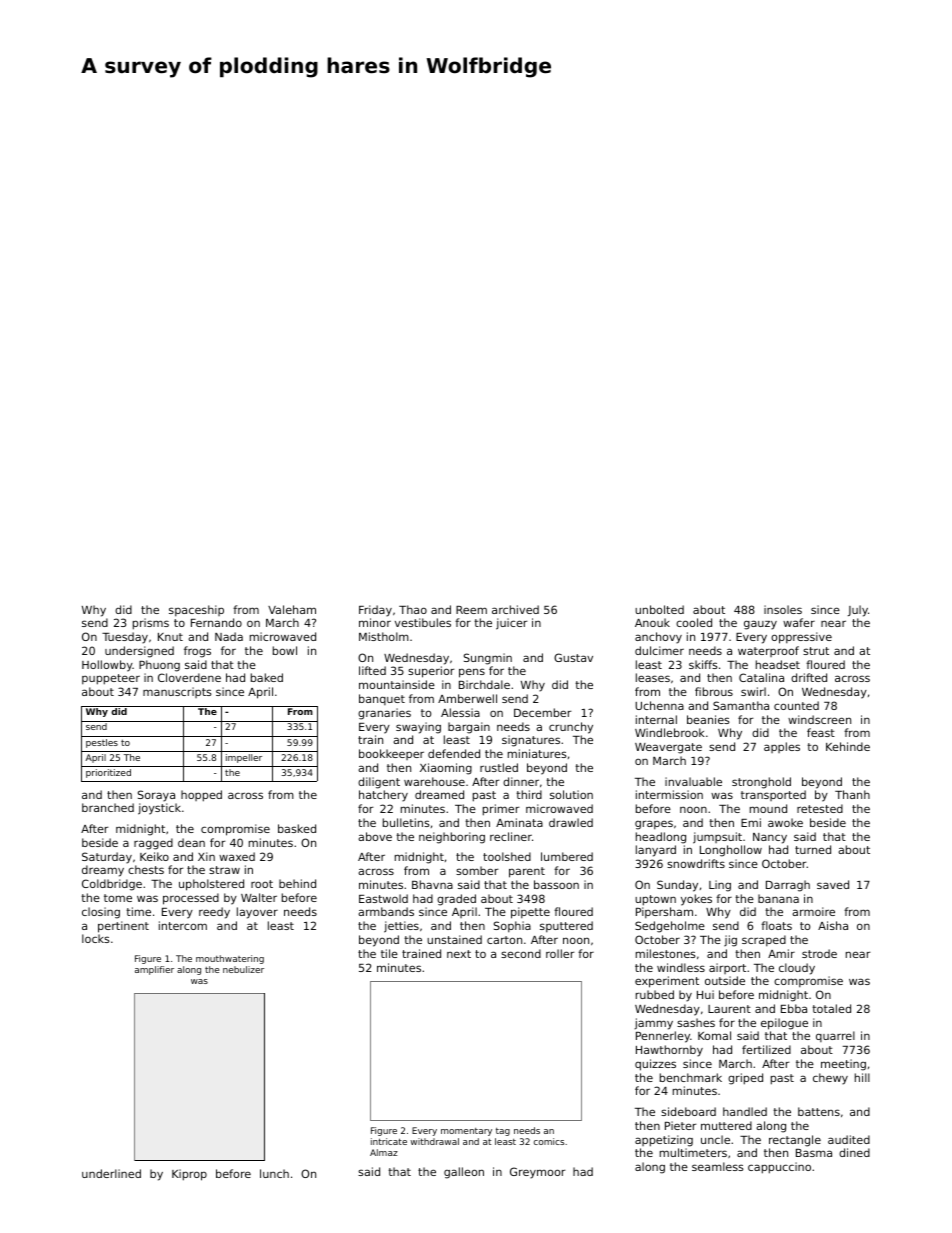  Describe the element at coordinates (151, 624) in the screenshot. I see `prisms` at that location.
